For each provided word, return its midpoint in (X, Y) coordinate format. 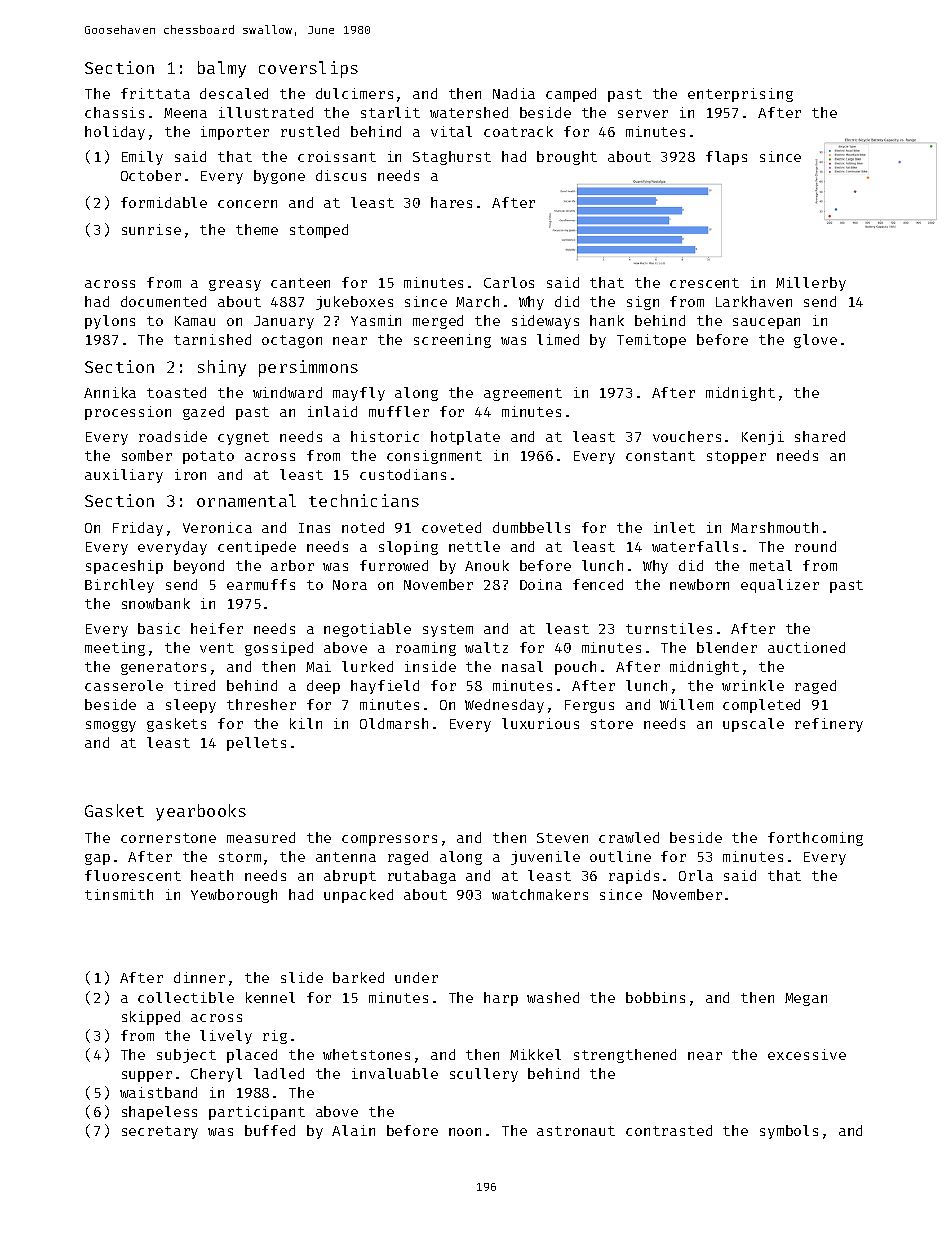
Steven (562, 838)
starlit (390, 112)
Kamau (195, 321)
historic (385, 436)
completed (761, 706)
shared (820, 436)
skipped (151, 1018)
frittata (155, 93)
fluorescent (133, 875)
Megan (806, 999)
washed (553, 997)
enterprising (740, 95)
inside (430, 666)
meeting (115, 649)
